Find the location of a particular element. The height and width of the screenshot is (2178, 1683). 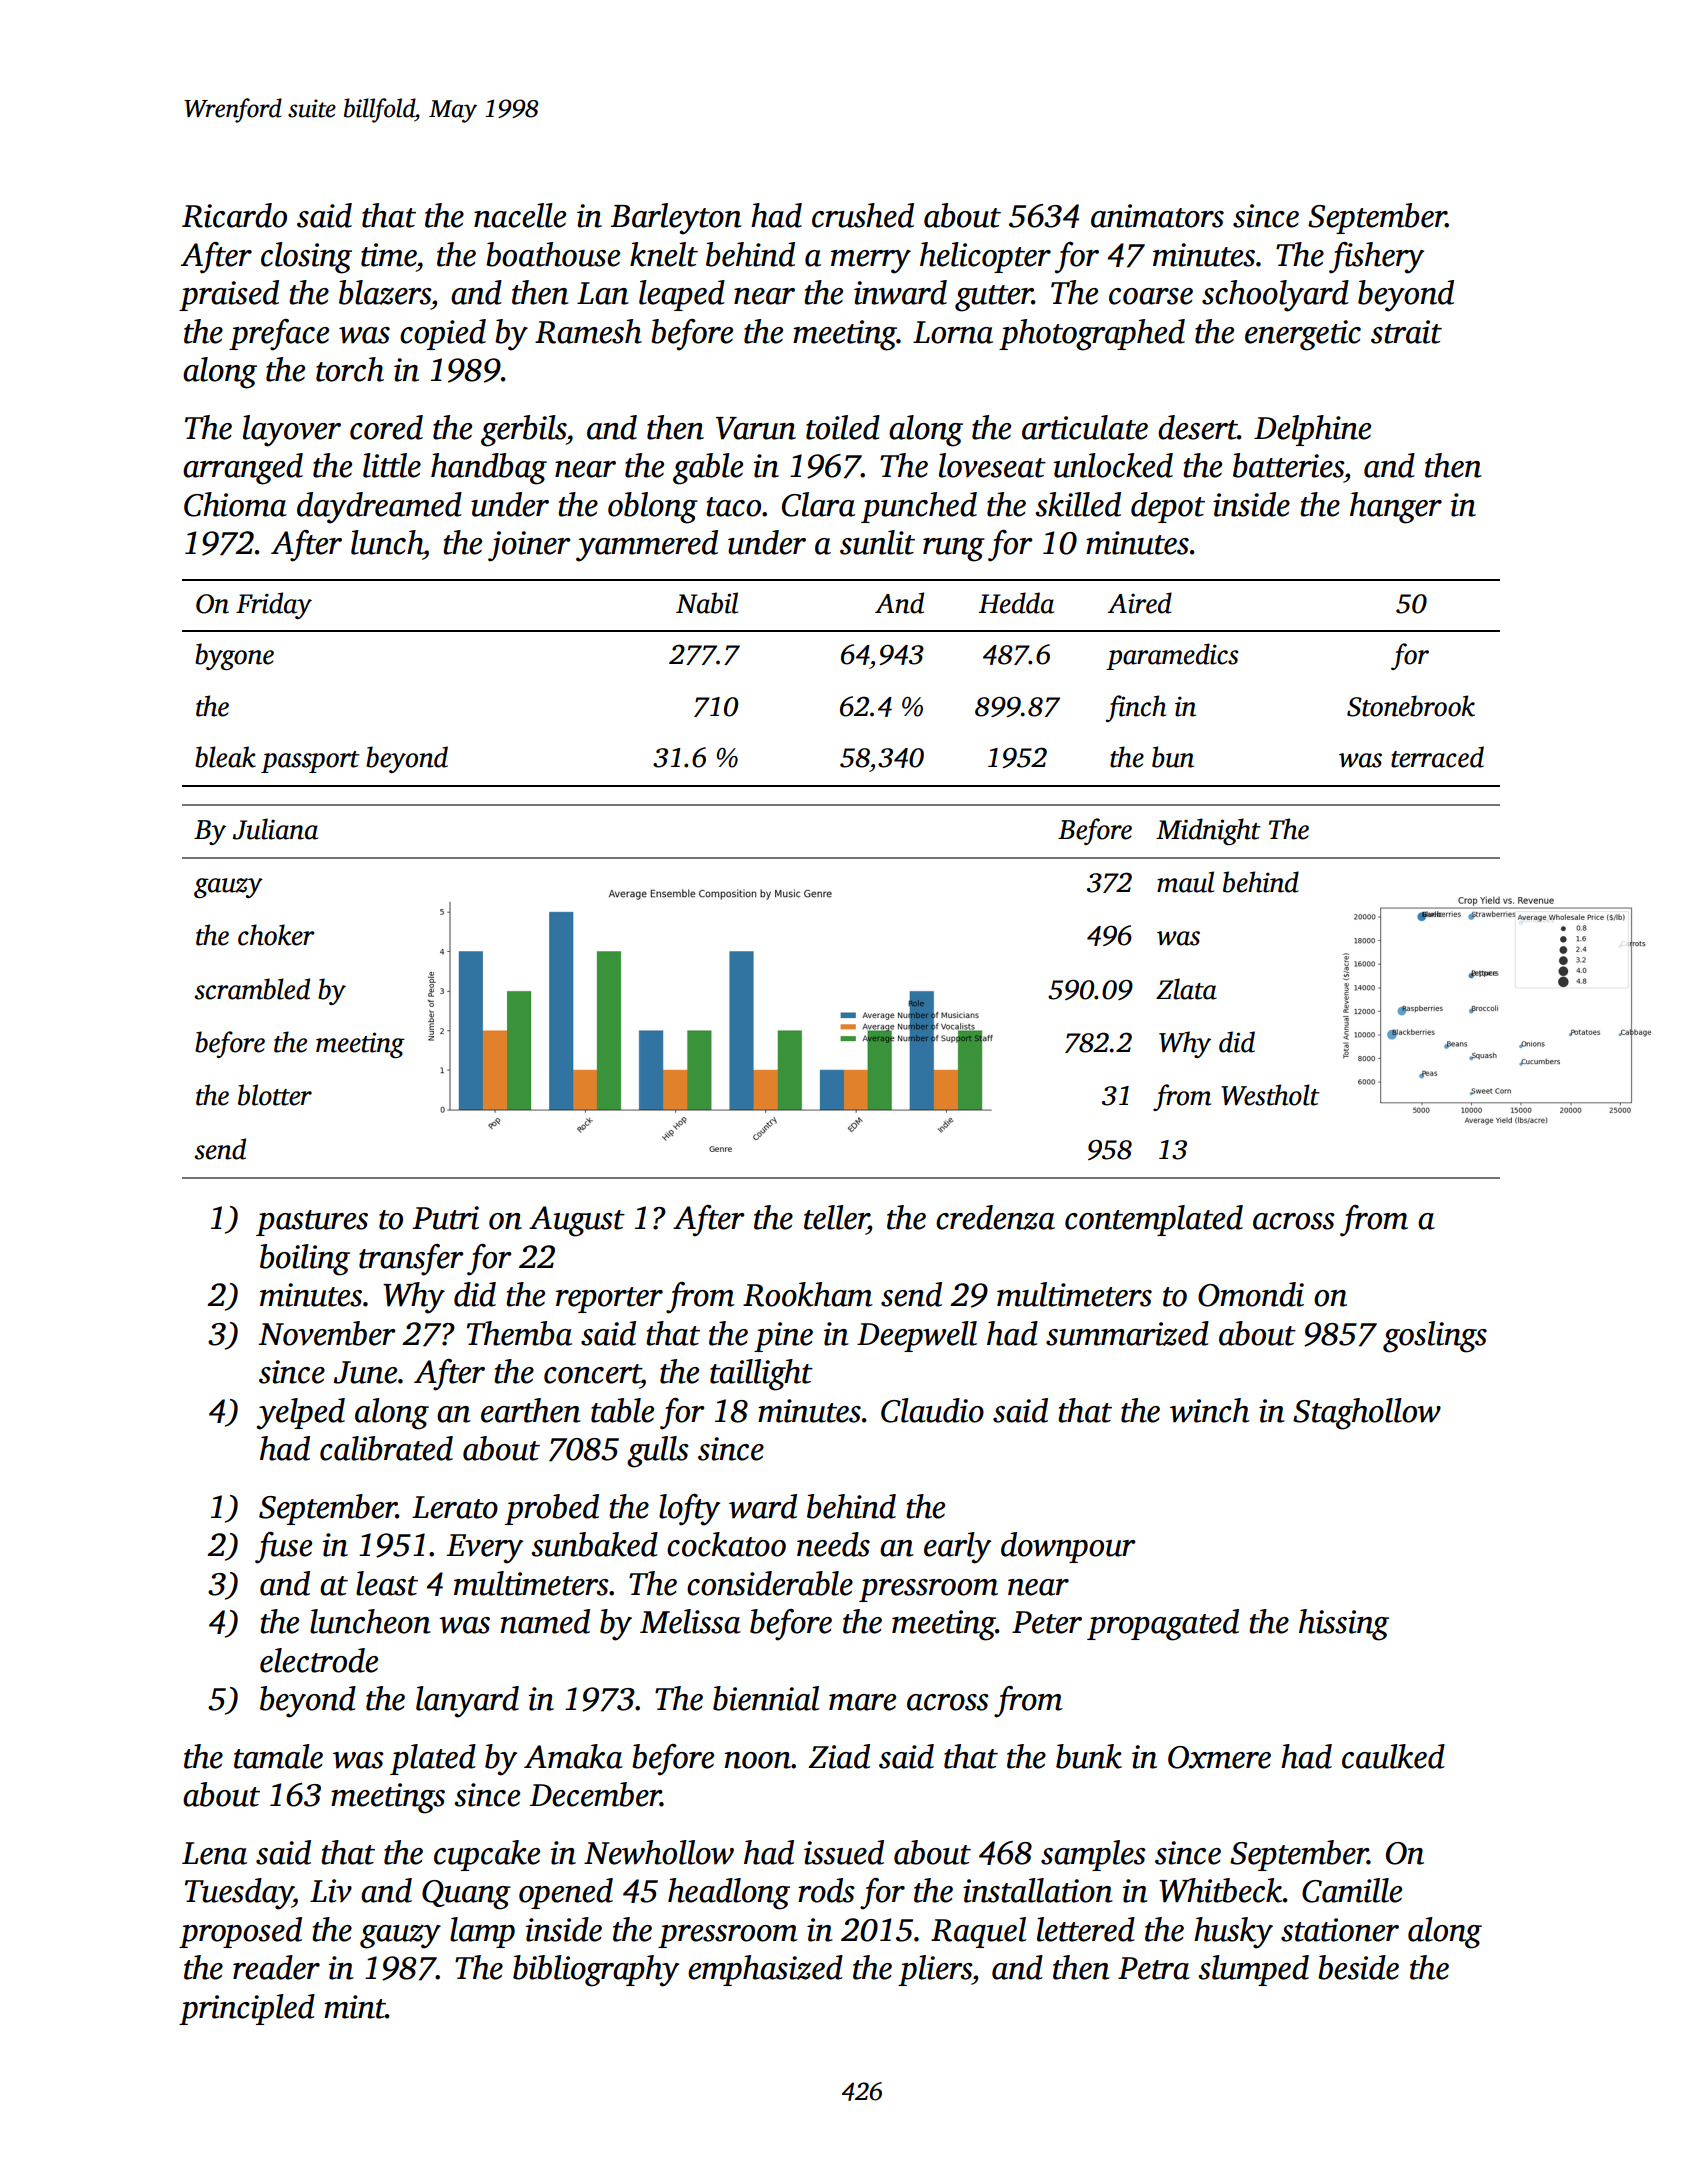

principled is located at coordinates (247, 2009).
